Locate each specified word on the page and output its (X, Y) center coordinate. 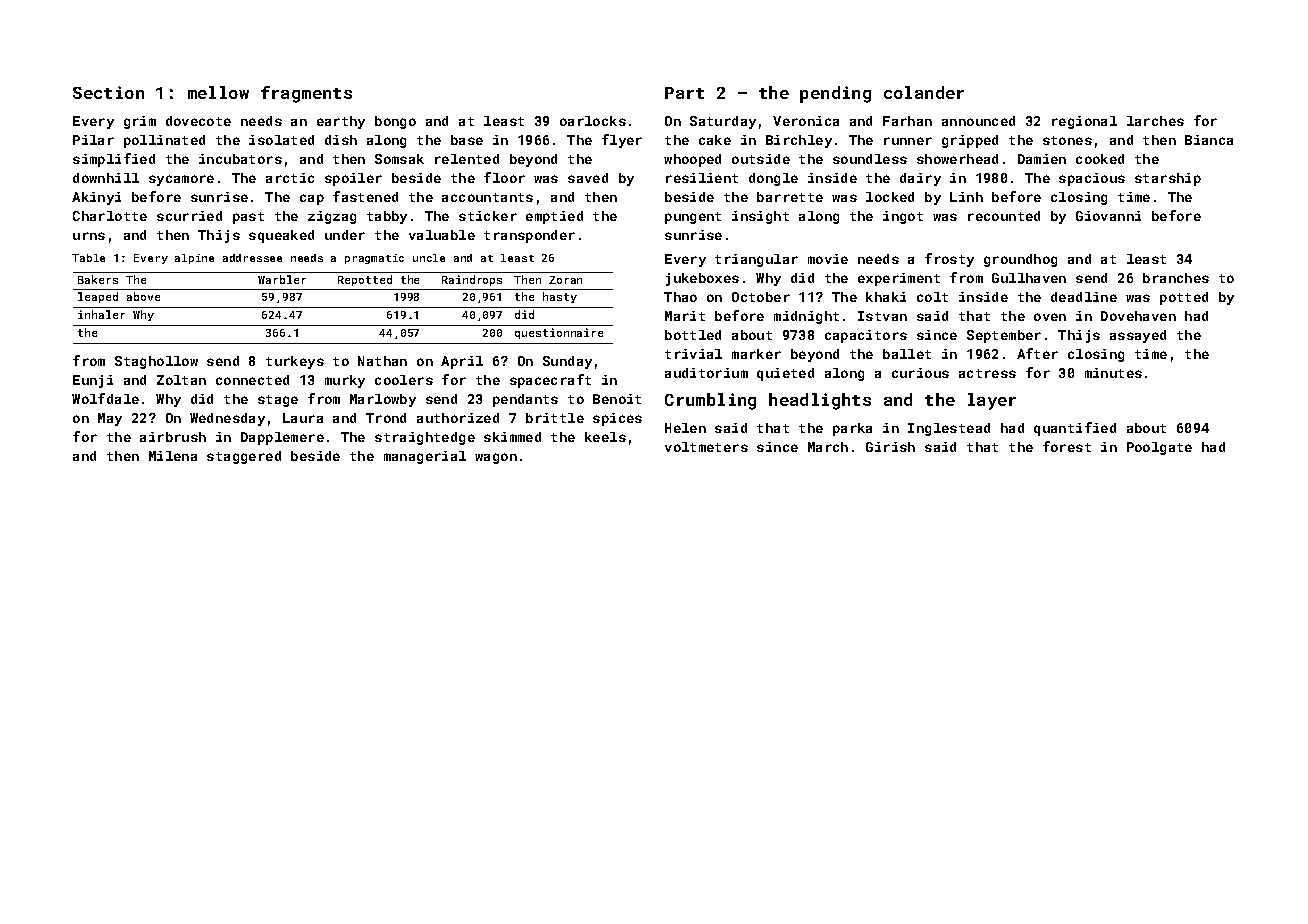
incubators (240, 159)
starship (1168, 179)
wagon (496, 458)
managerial (425, 457)
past (248, 218)
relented (467, 159)
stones (1067, 140)
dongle (773, 179)
